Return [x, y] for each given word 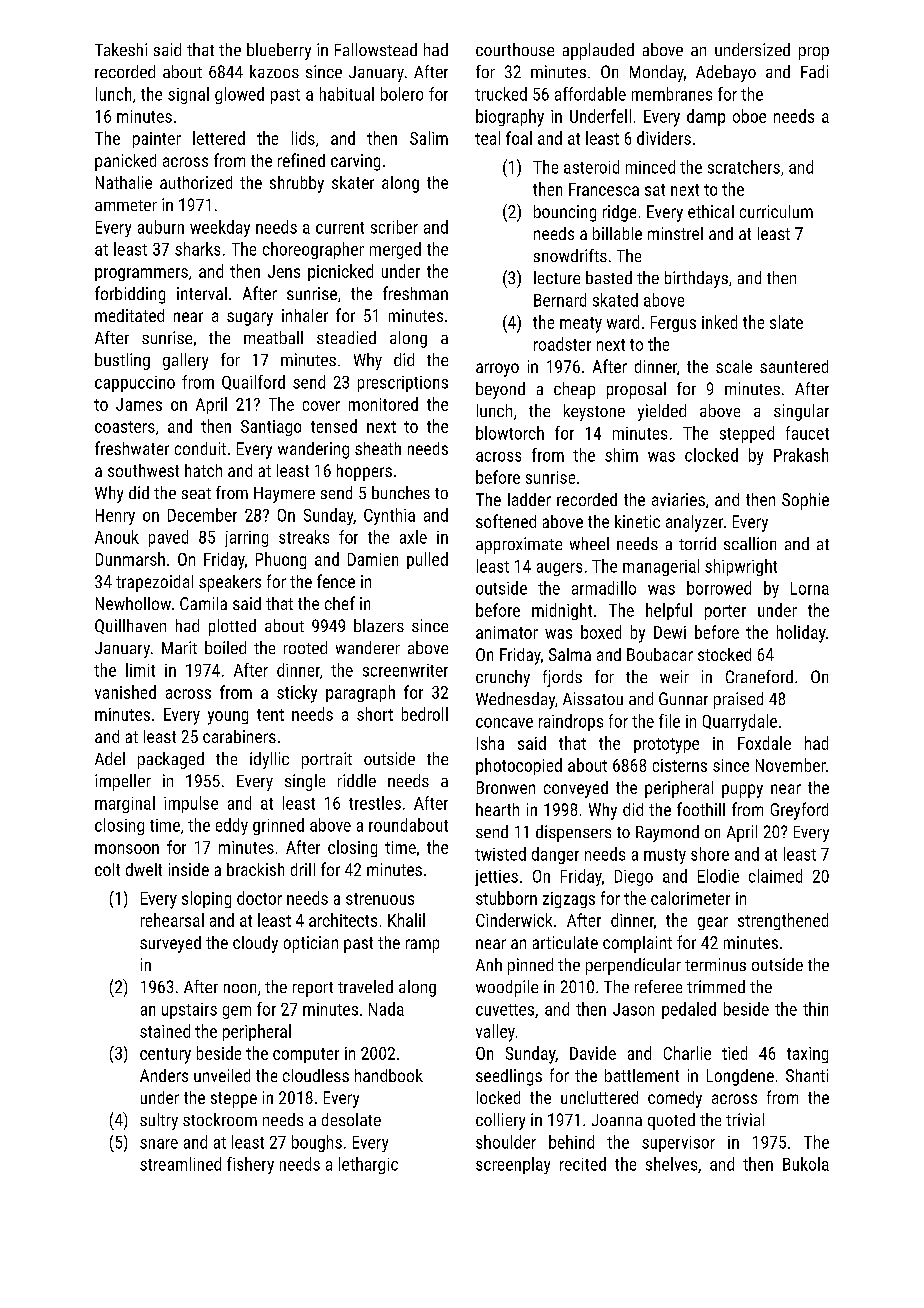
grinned [278, 826]
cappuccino [135, 384]
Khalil [406, 920]
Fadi [814, 71]
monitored [383, 404]
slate [786, 322]
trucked [501, 94]
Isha [490, 743]
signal [188, 95]
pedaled [689, 1010]
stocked [724, 654]
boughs [317, 1143]
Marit [179, 647]
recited [583, 1164]
